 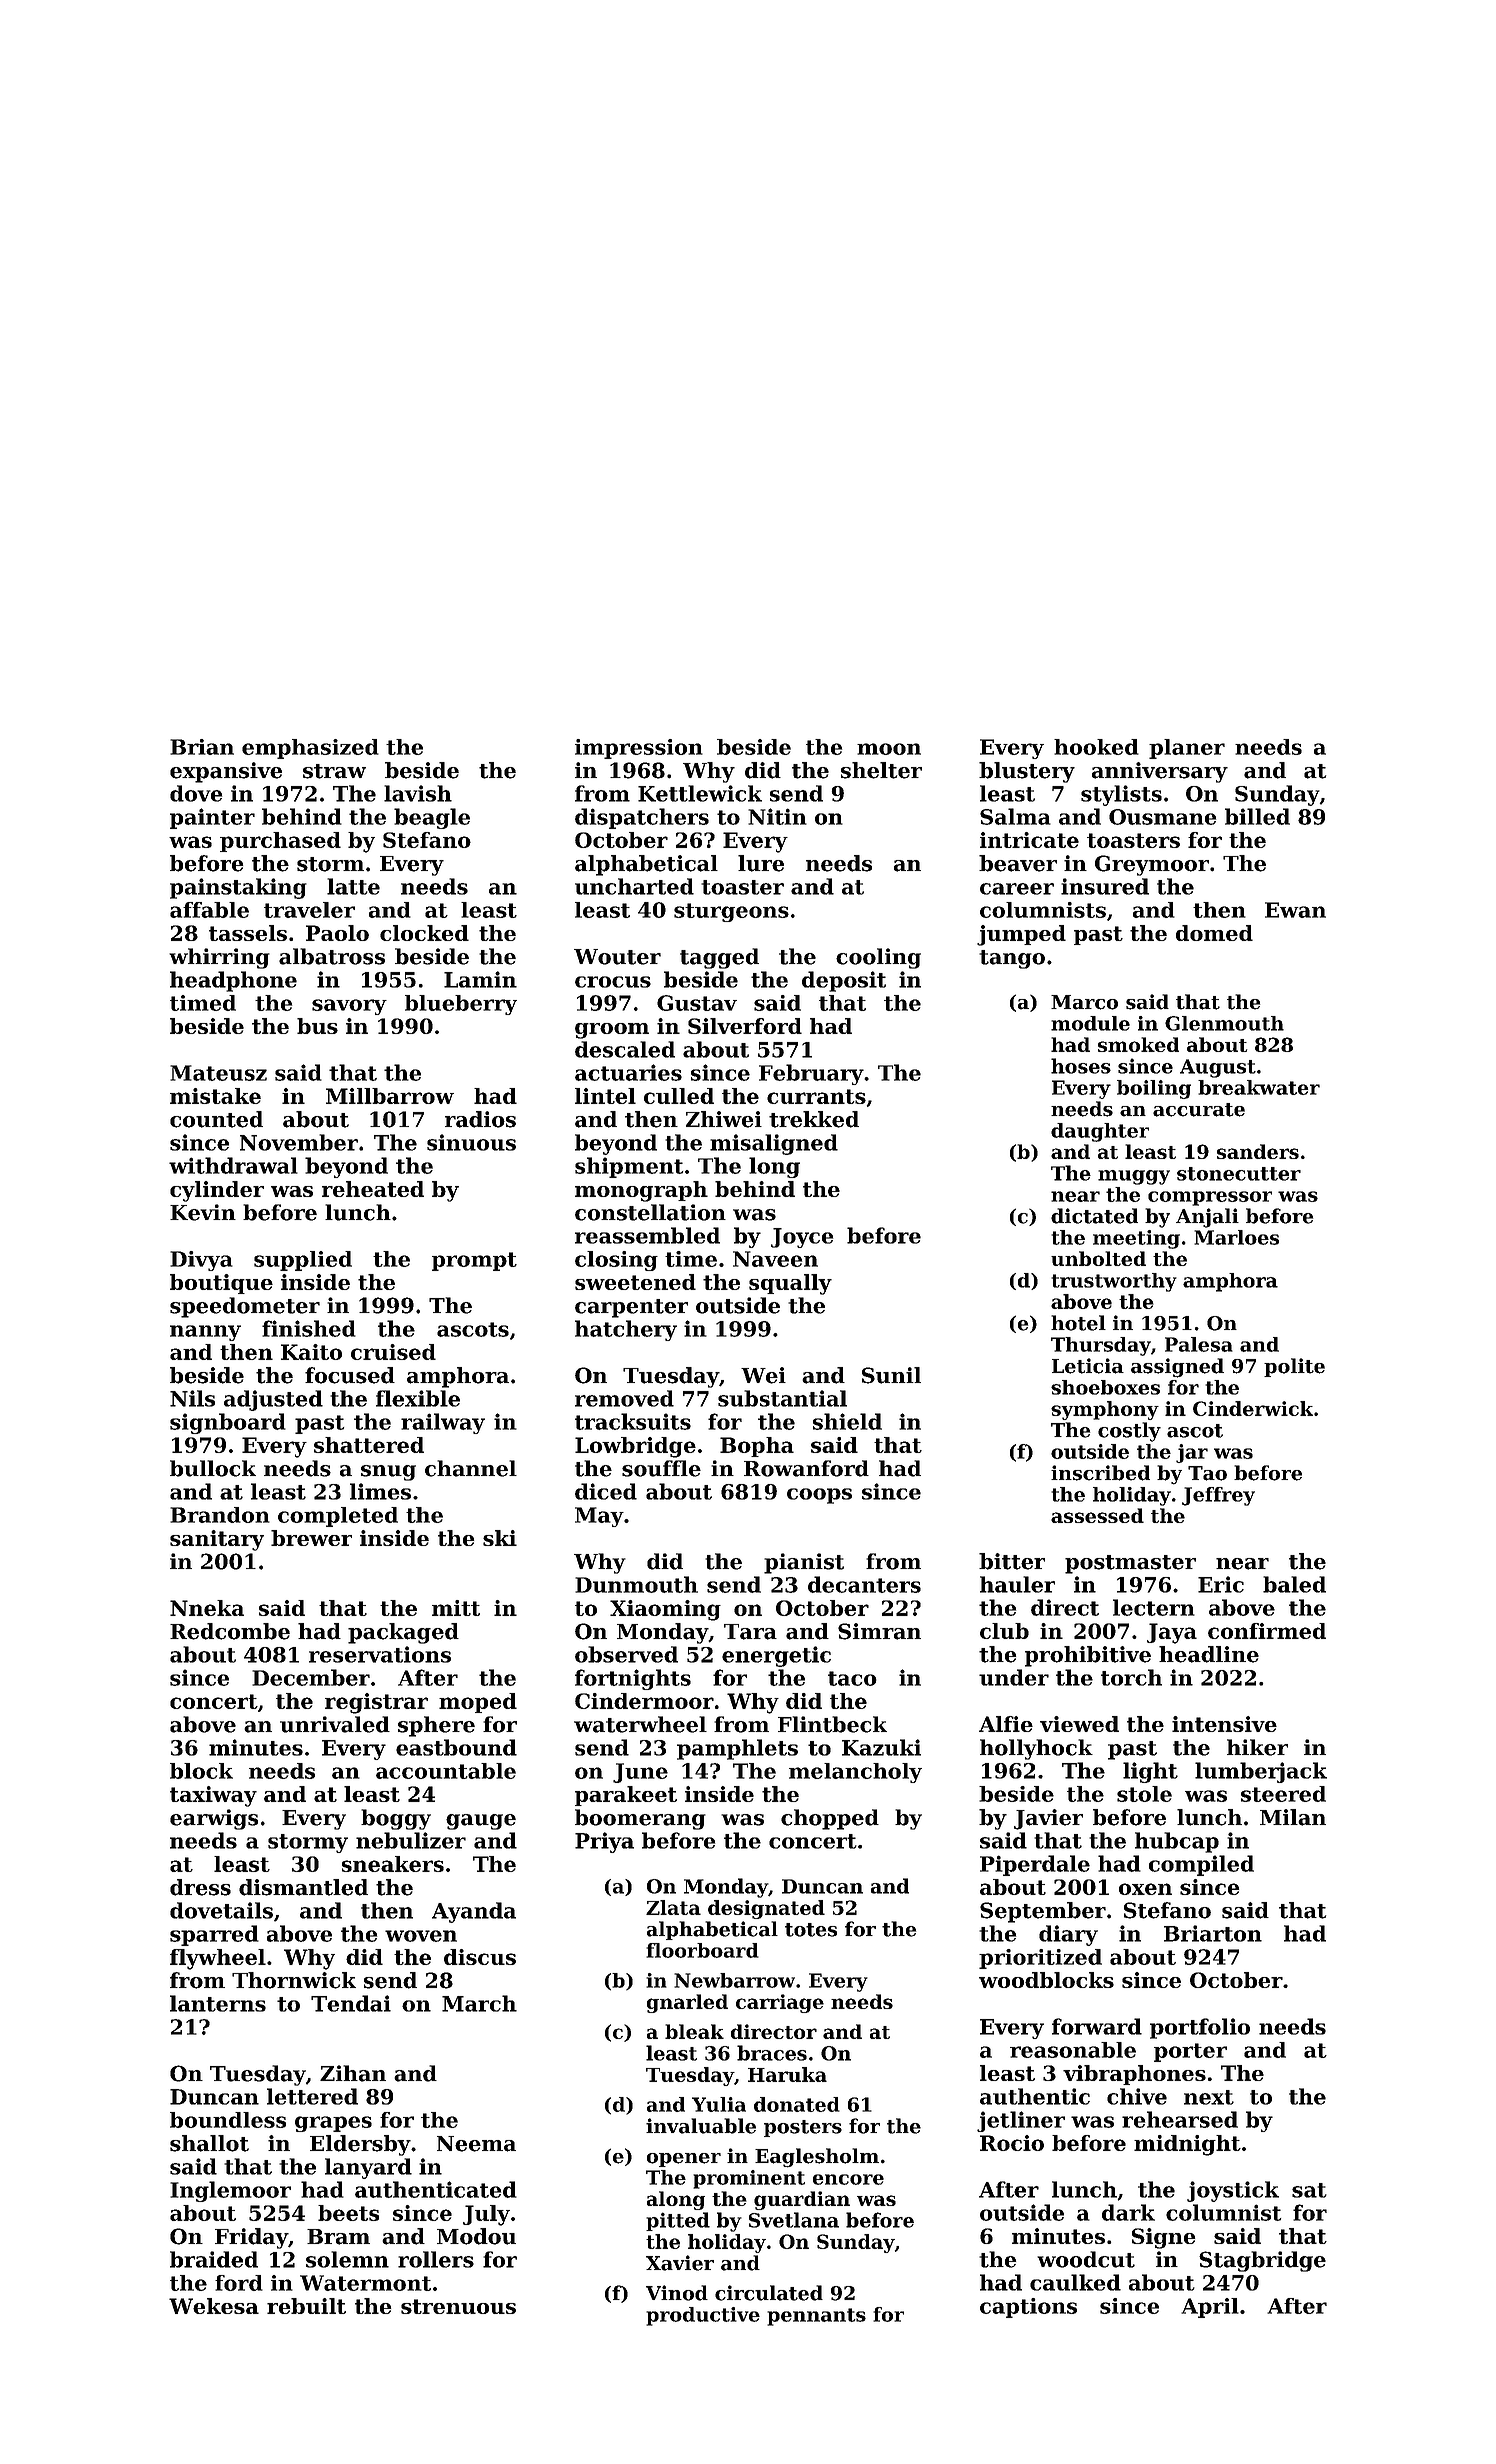 I want to click on Glenmouth, so click(x=1224, y=1023).
